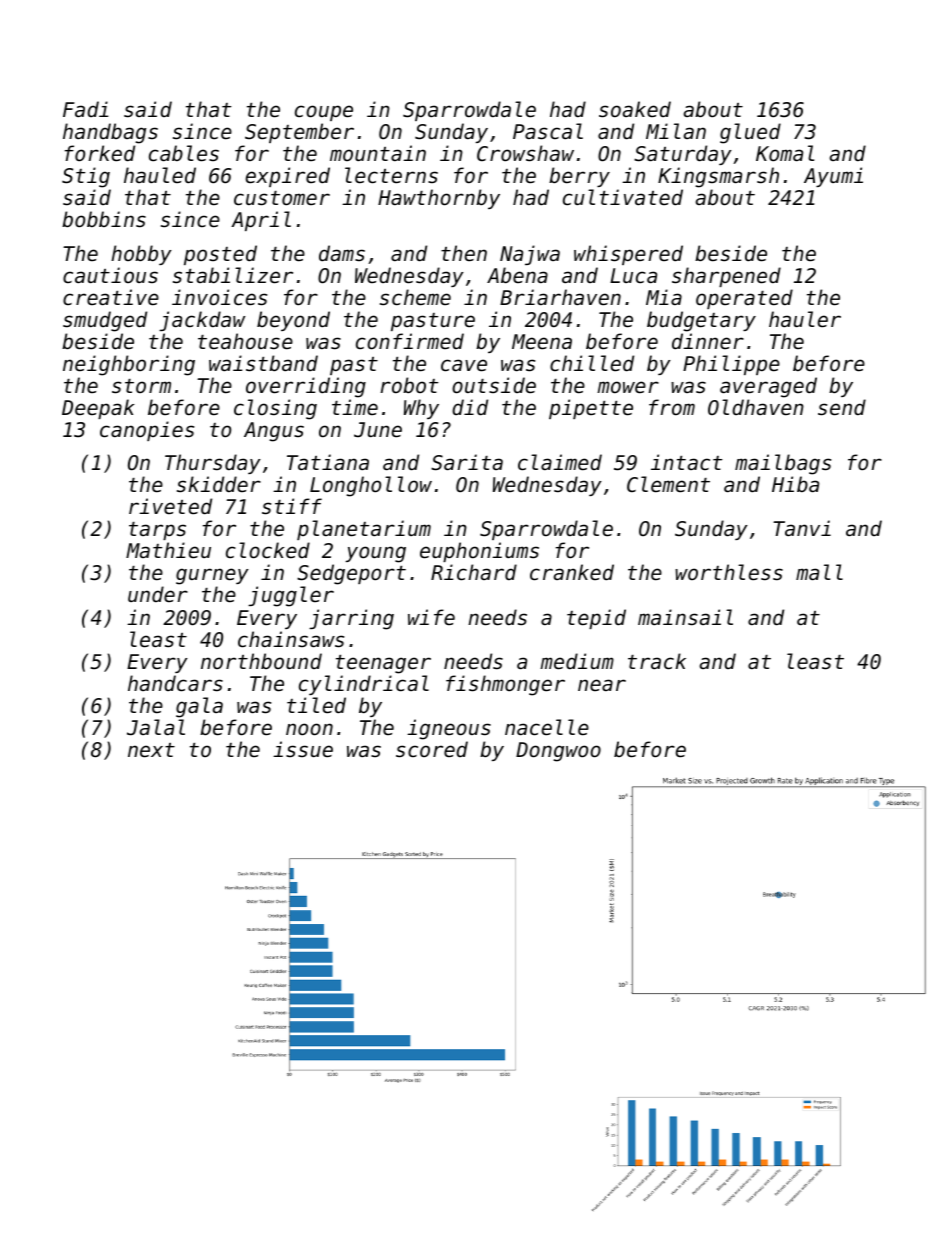 This document has width=952, height=1233. I want to click on robot, so click(409, 385).
